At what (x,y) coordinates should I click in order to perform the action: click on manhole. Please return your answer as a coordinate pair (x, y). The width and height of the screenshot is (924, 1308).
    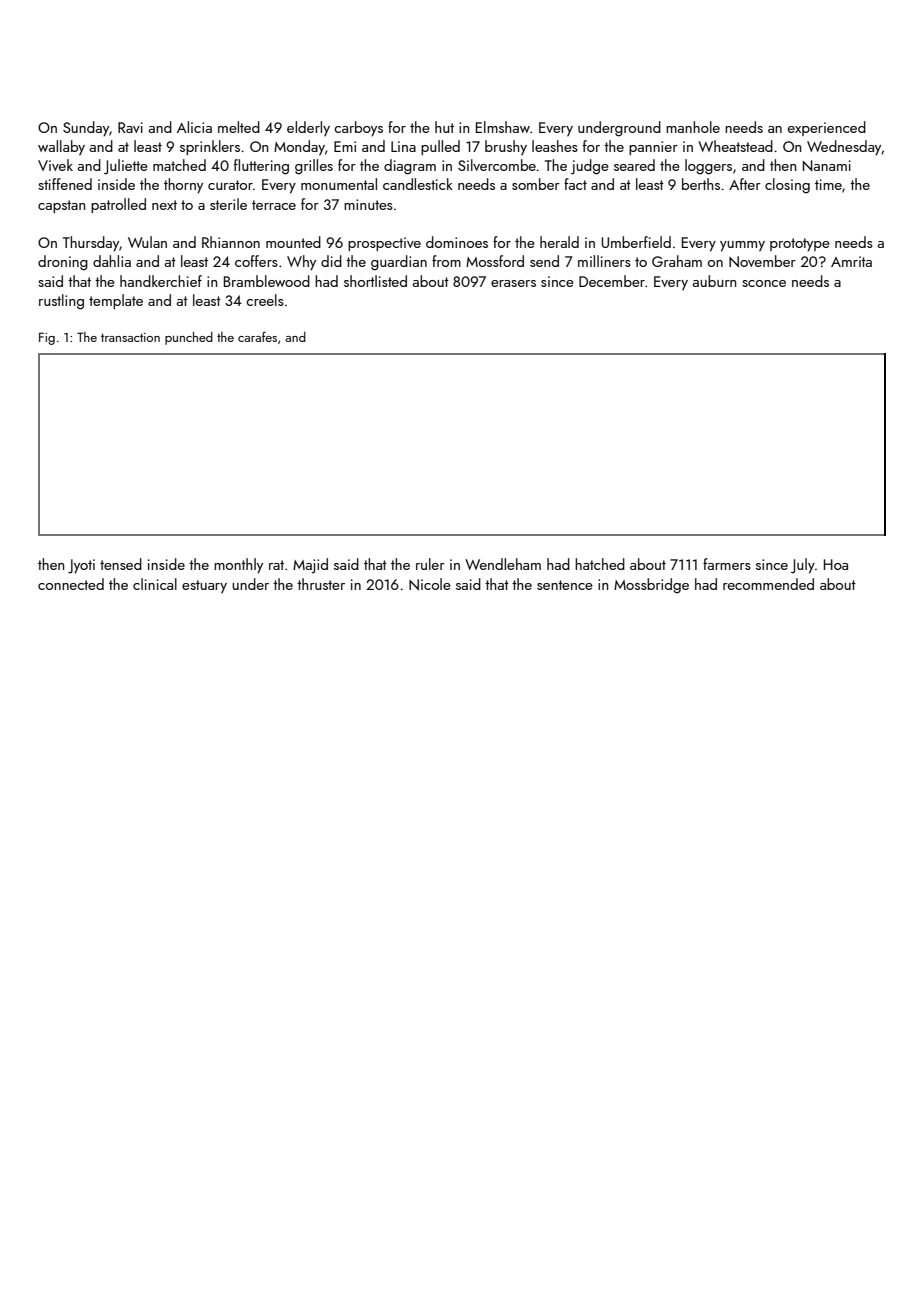
    Looking at the image, I should click on (693, 127).
